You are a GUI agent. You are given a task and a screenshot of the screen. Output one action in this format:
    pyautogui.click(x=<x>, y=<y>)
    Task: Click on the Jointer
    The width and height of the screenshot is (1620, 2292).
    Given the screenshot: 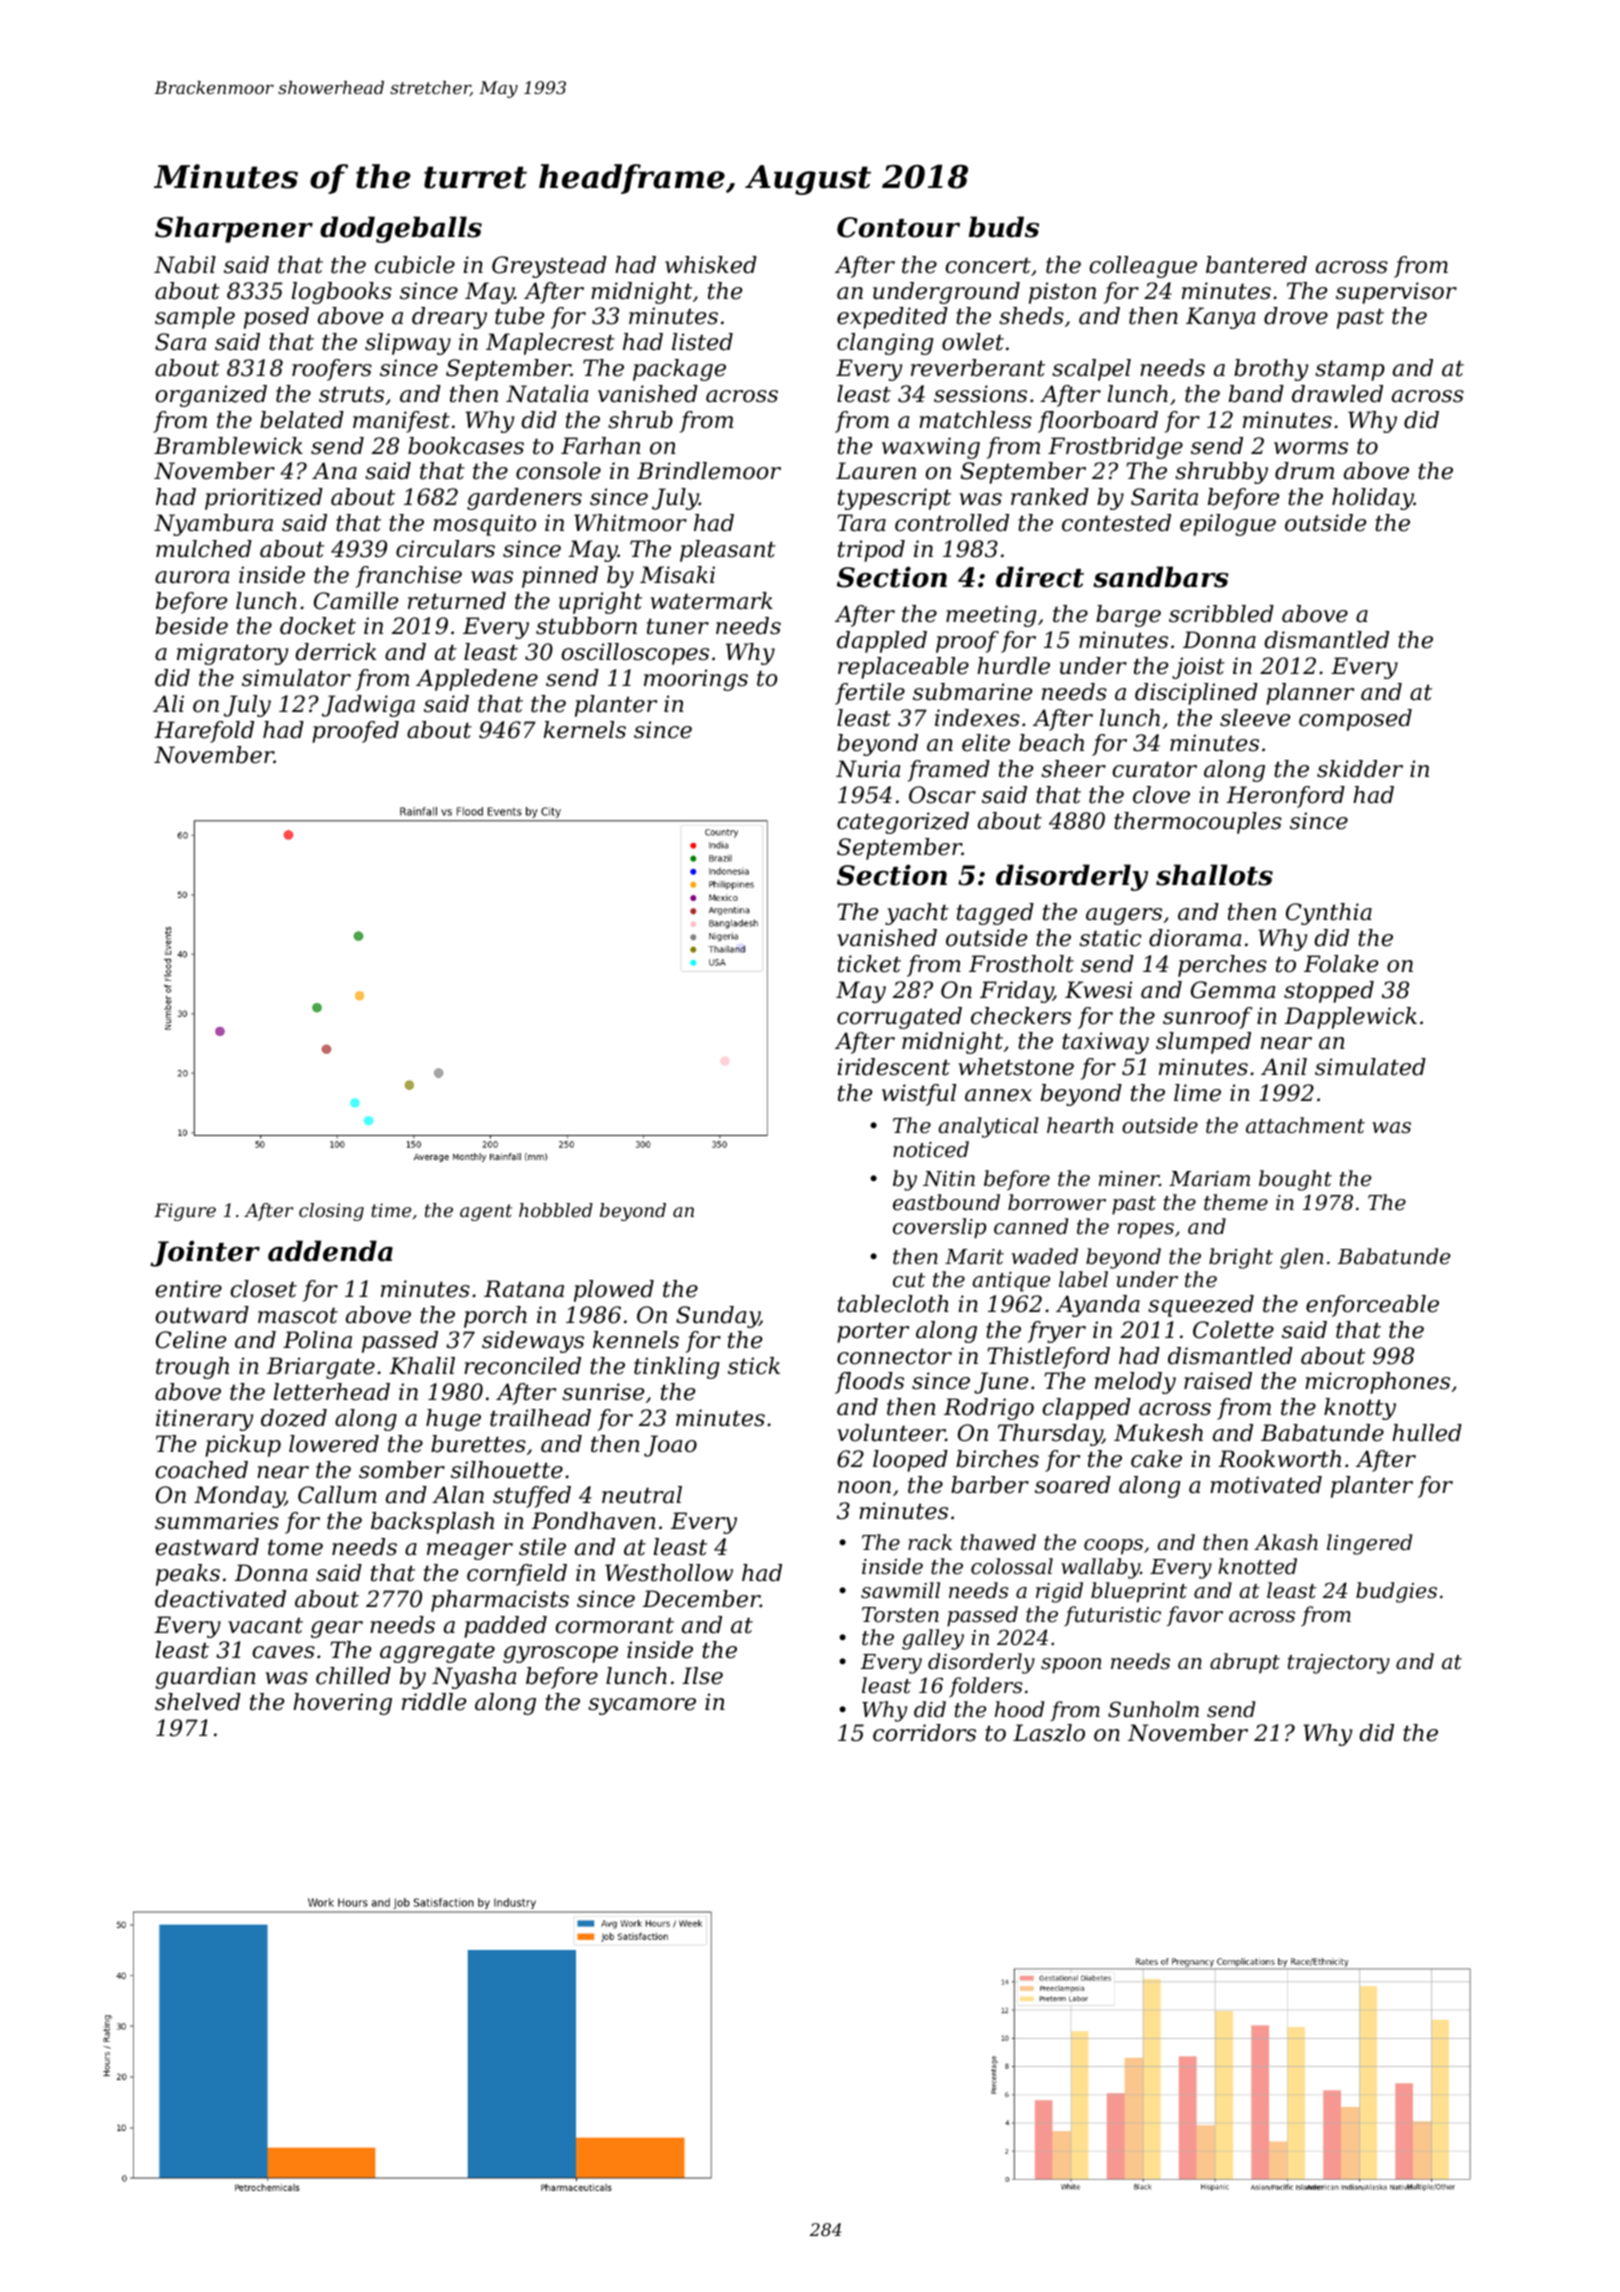 What is the action you would take?
    pyautogui.click(x=205, y=1254)
